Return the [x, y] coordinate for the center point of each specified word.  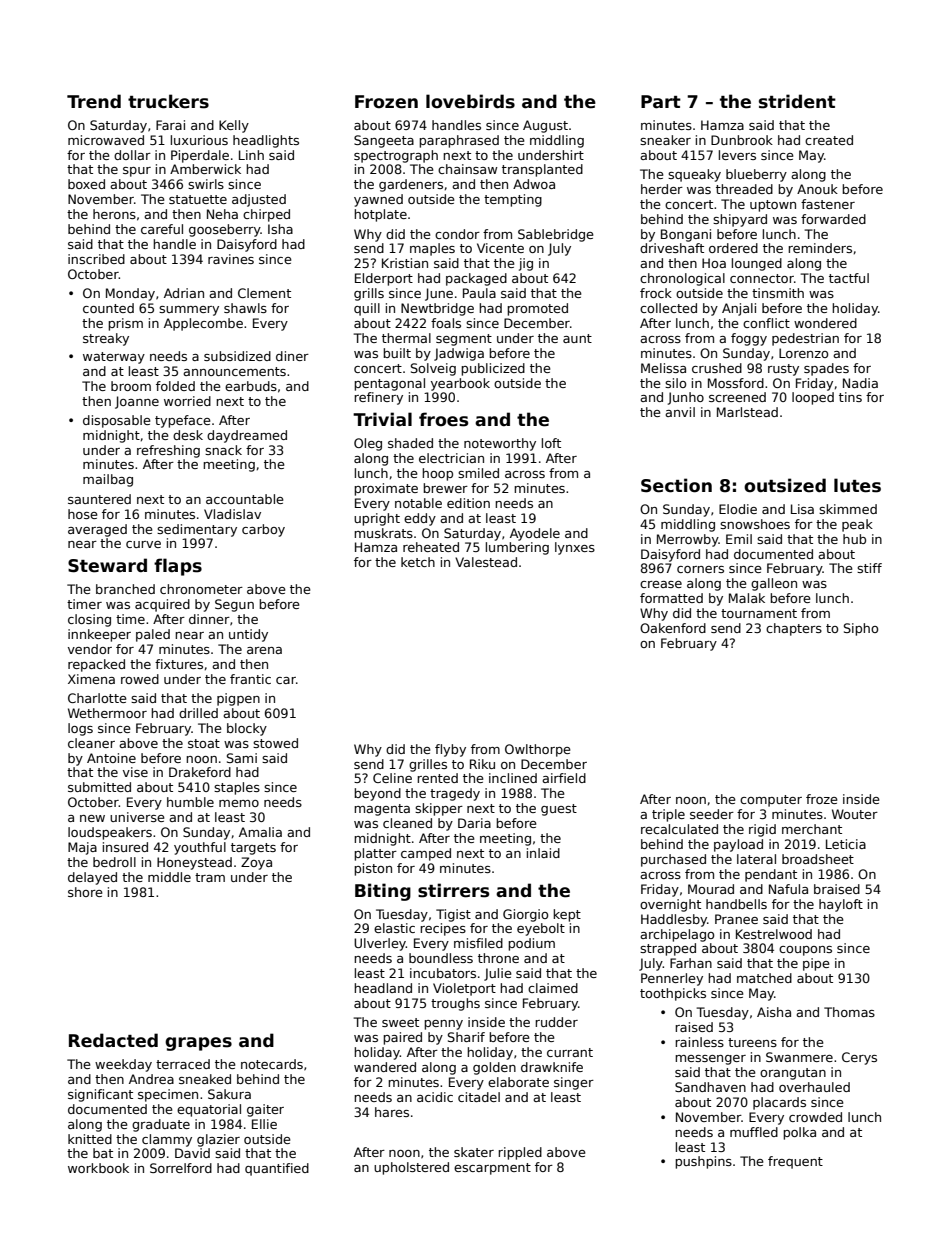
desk [188, 435]
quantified [277, 1169]
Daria [474, 823]
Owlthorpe [538, 750]
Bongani [686, 235]
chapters [794, 629]
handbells [736, 904]
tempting [513, 200]
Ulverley [380, 944]
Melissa [663, 368]
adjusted [259, 200]
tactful [849, 278]
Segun [234, 605]
